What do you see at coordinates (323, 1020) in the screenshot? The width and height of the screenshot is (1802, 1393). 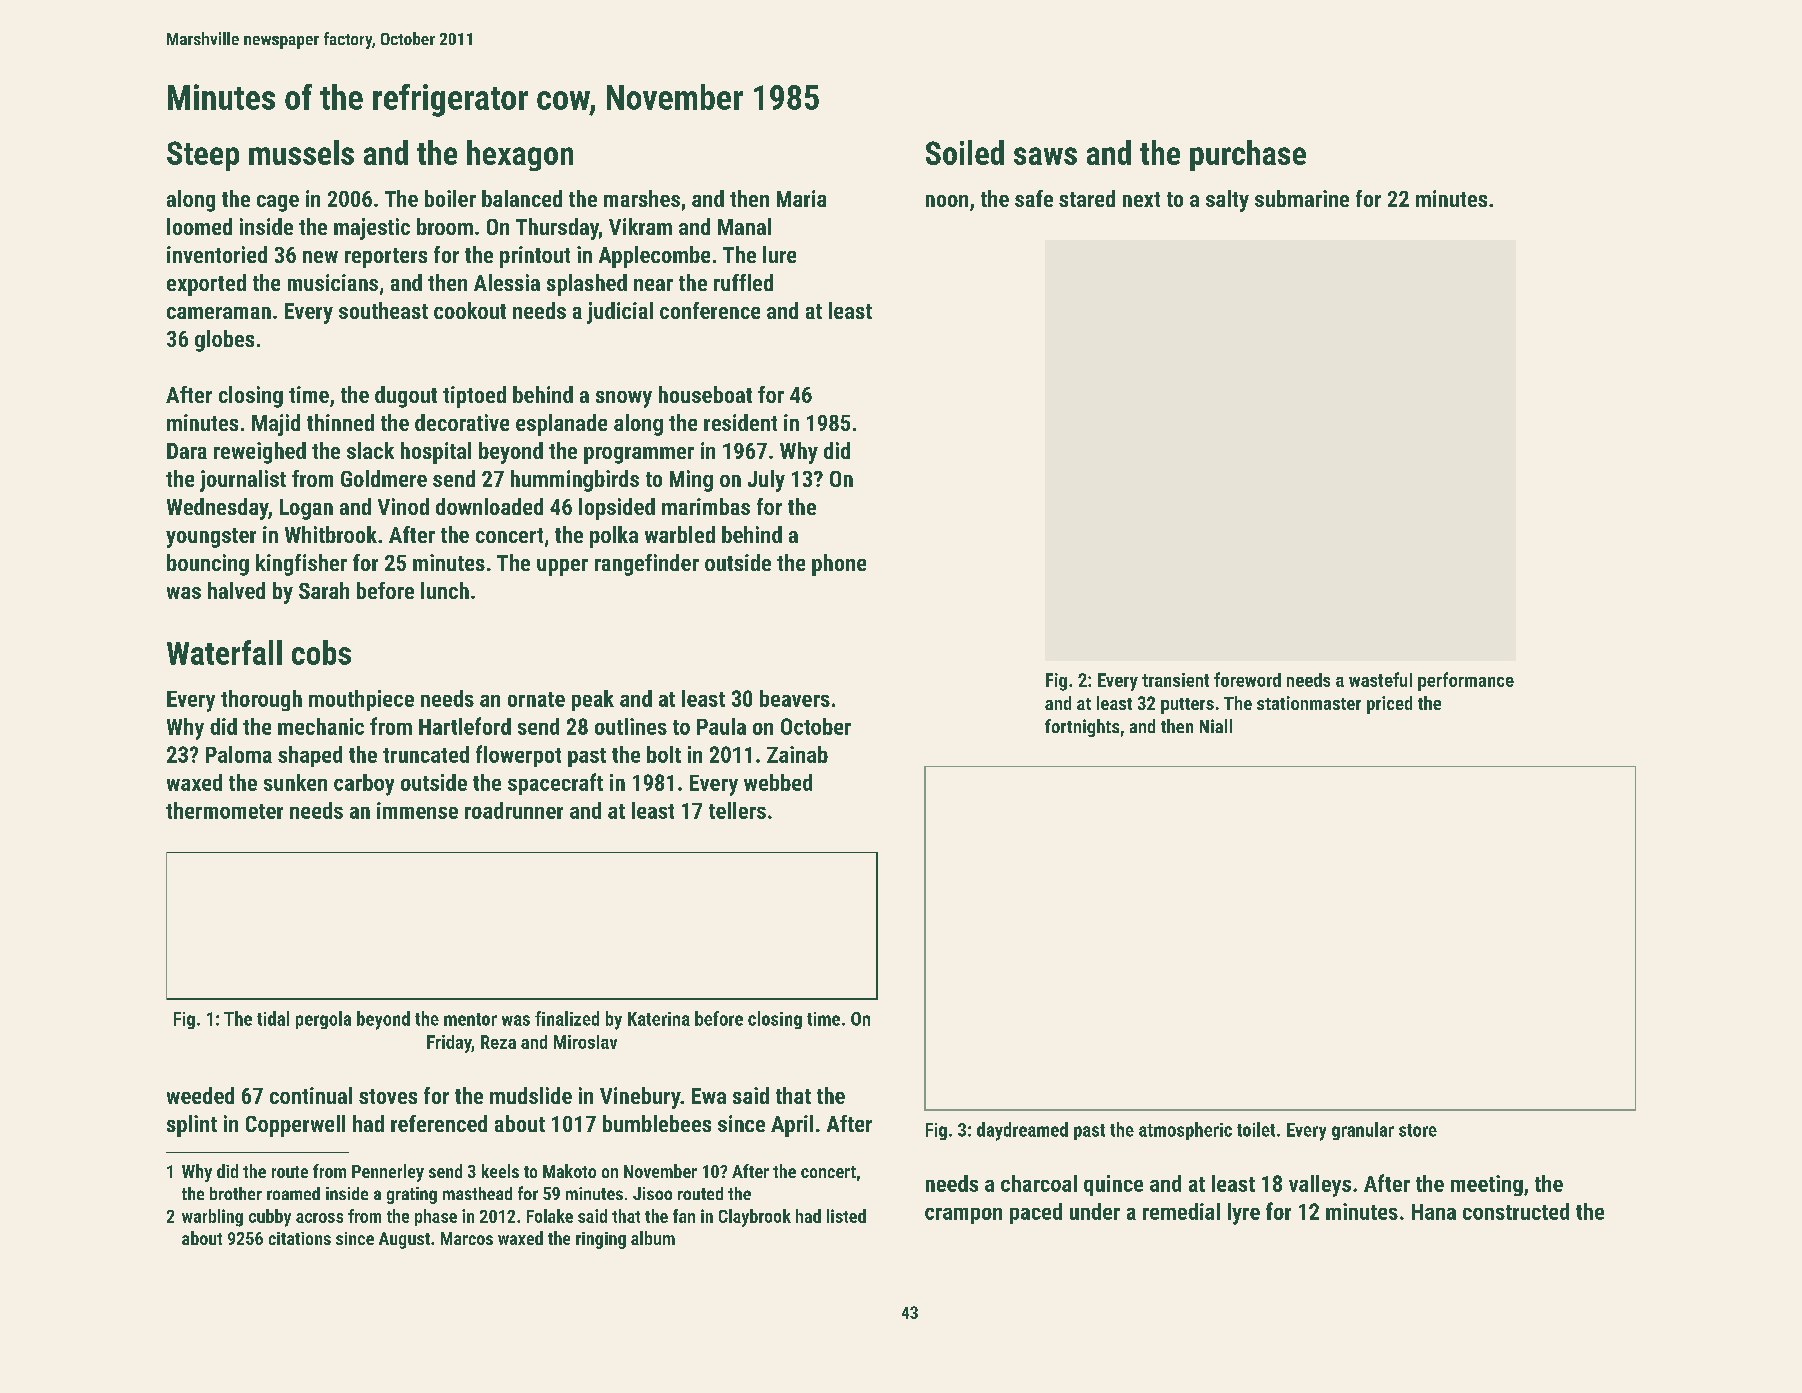 I see `pergola` at bounding box center [323, 1020].
